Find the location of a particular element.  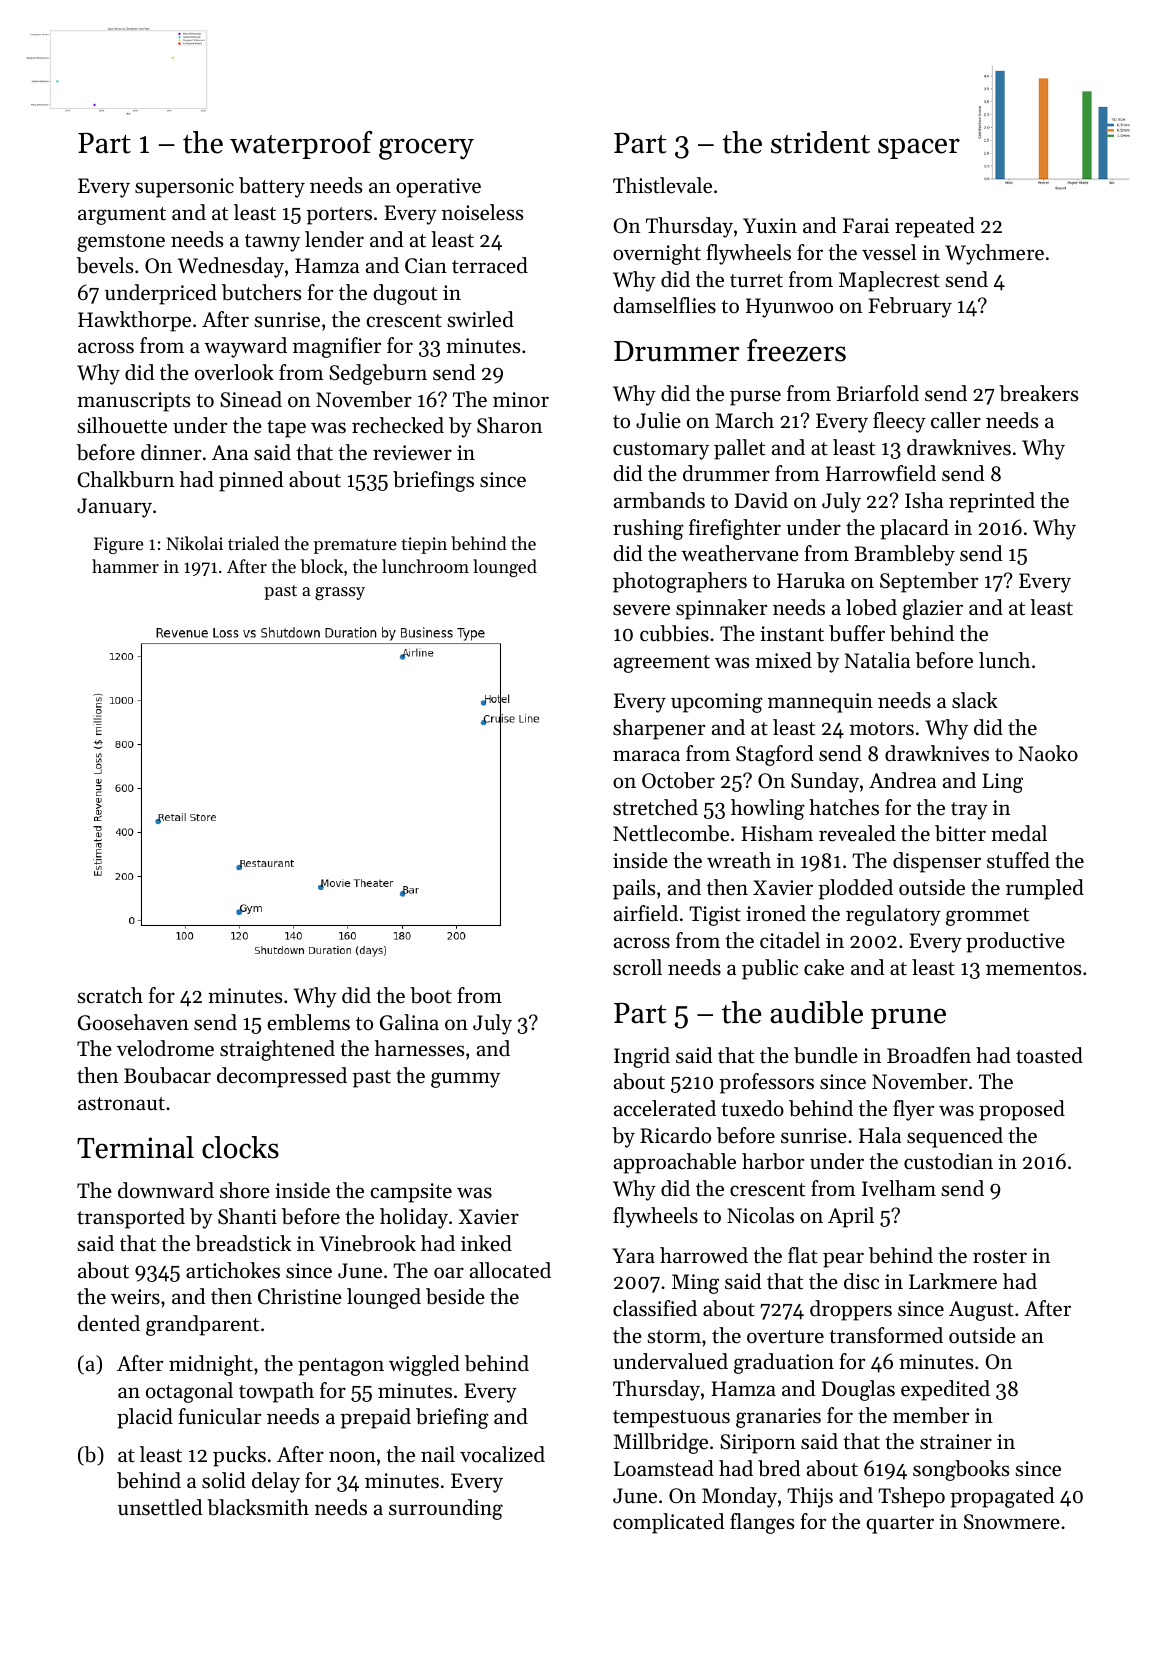

Goosehaven is located at coordinates (133, 1022).
